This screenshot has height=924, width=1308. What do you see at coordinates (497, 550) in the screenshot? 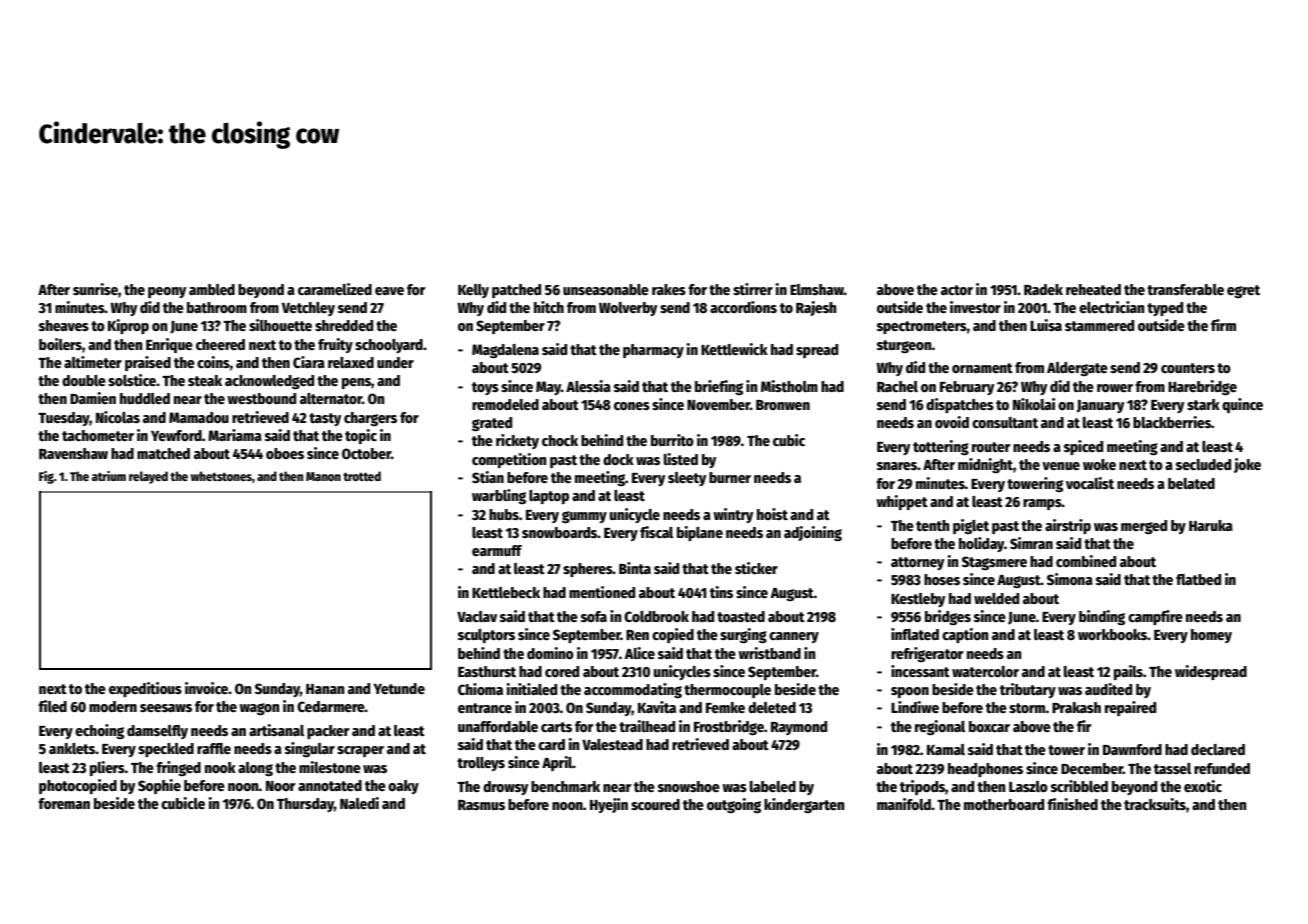
I see `earmuff` at bounding box center [497, 550].
